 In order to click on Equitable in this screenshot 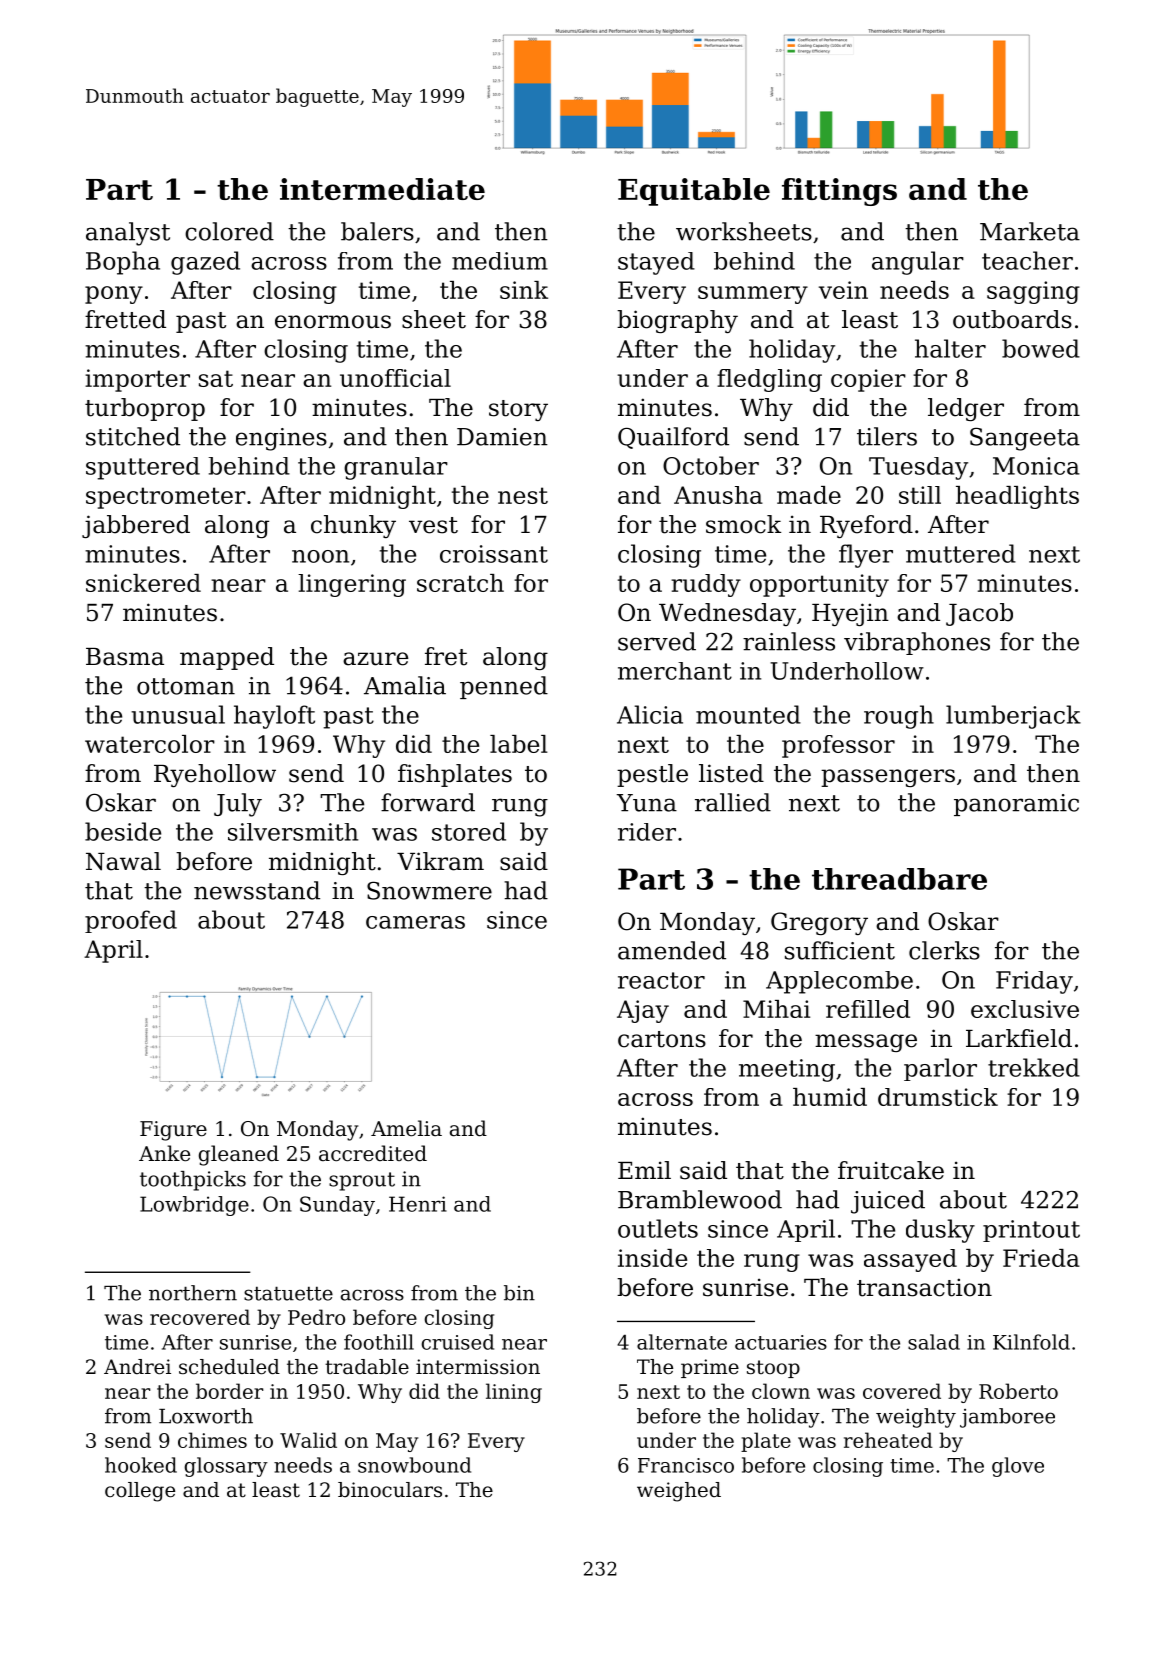, I will do `click(694, 192)`.
